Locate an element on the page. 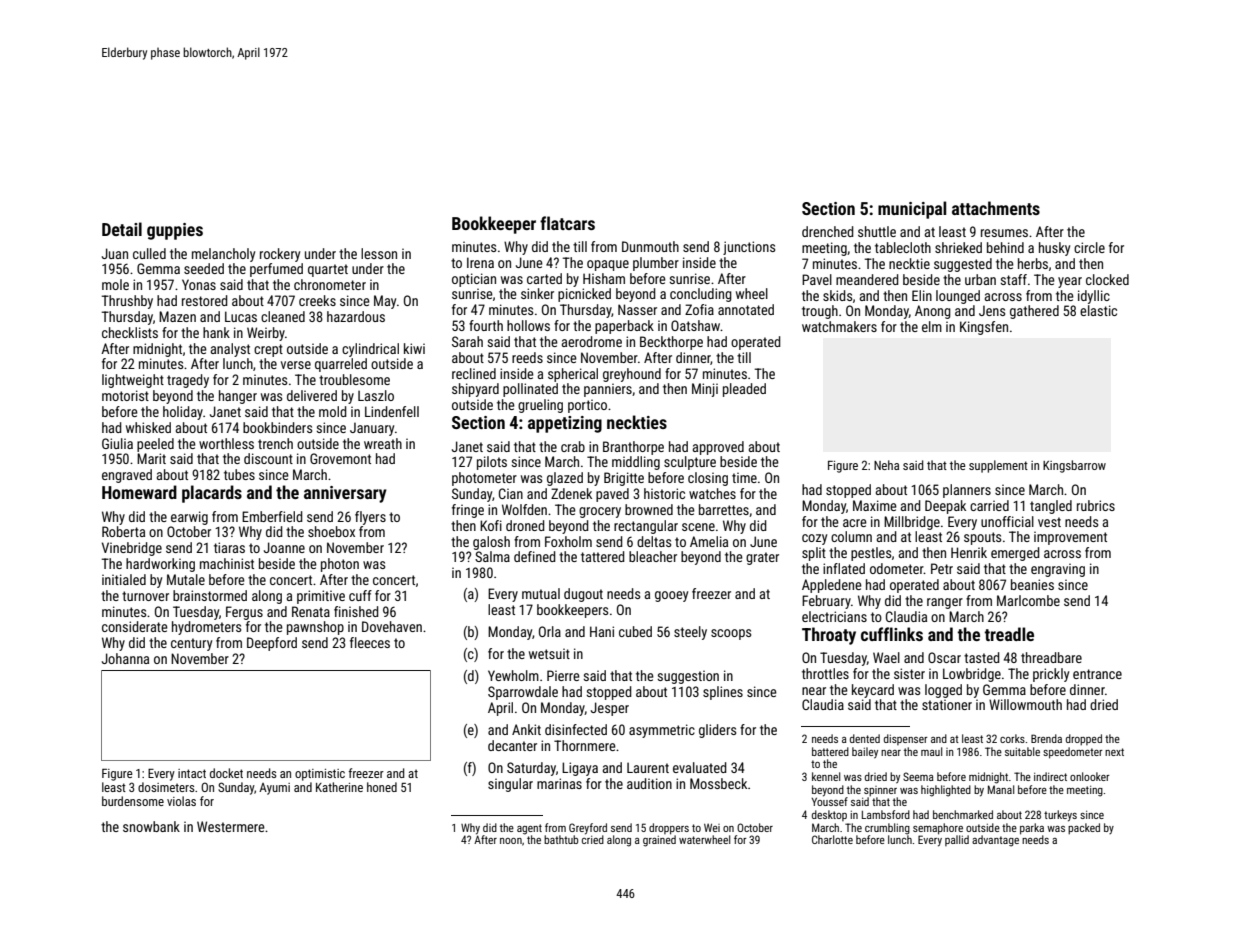  seeded is located at coordinates (204, 268).
